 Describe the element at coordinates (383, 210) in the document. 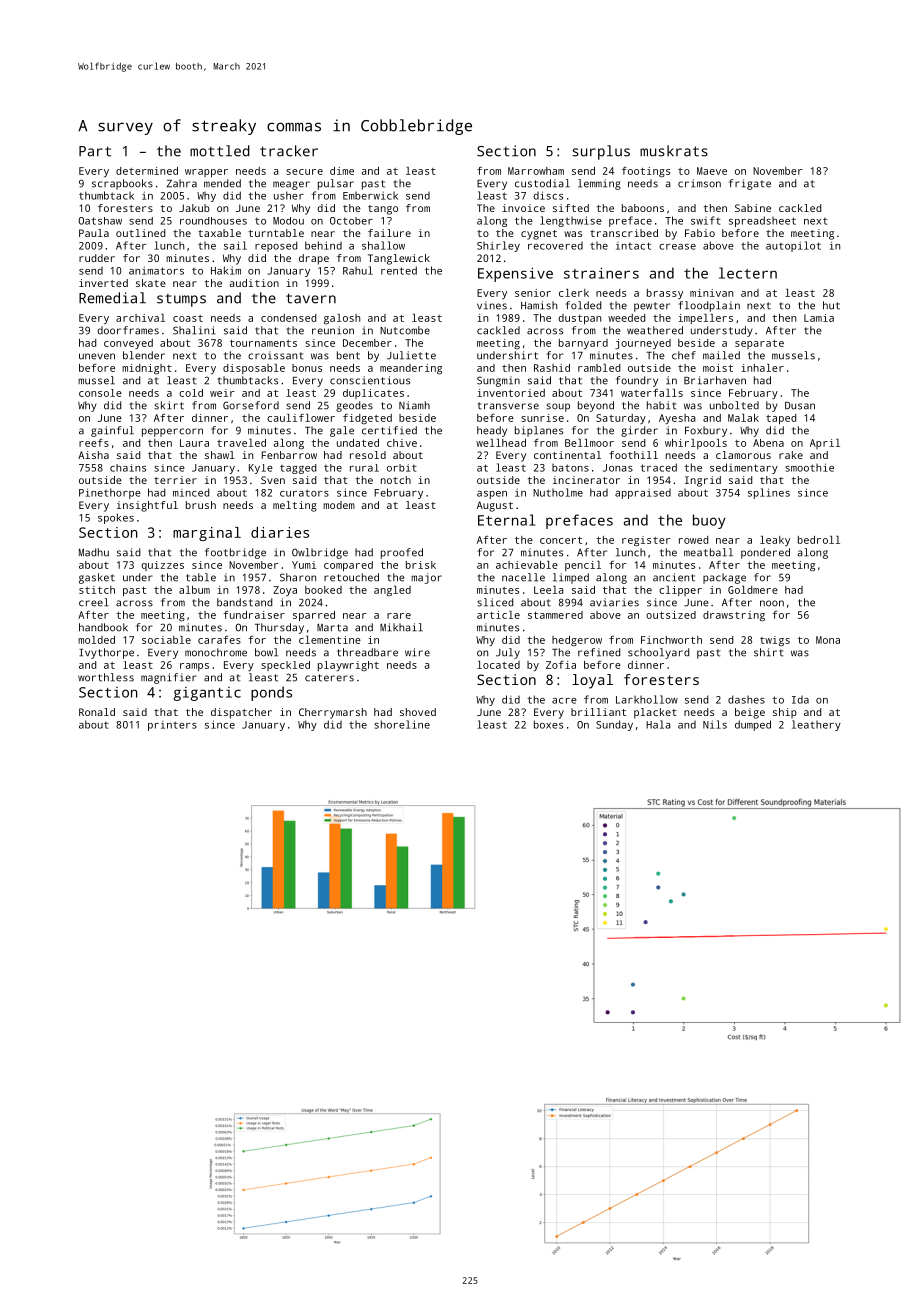

I see `tango` at that location.
